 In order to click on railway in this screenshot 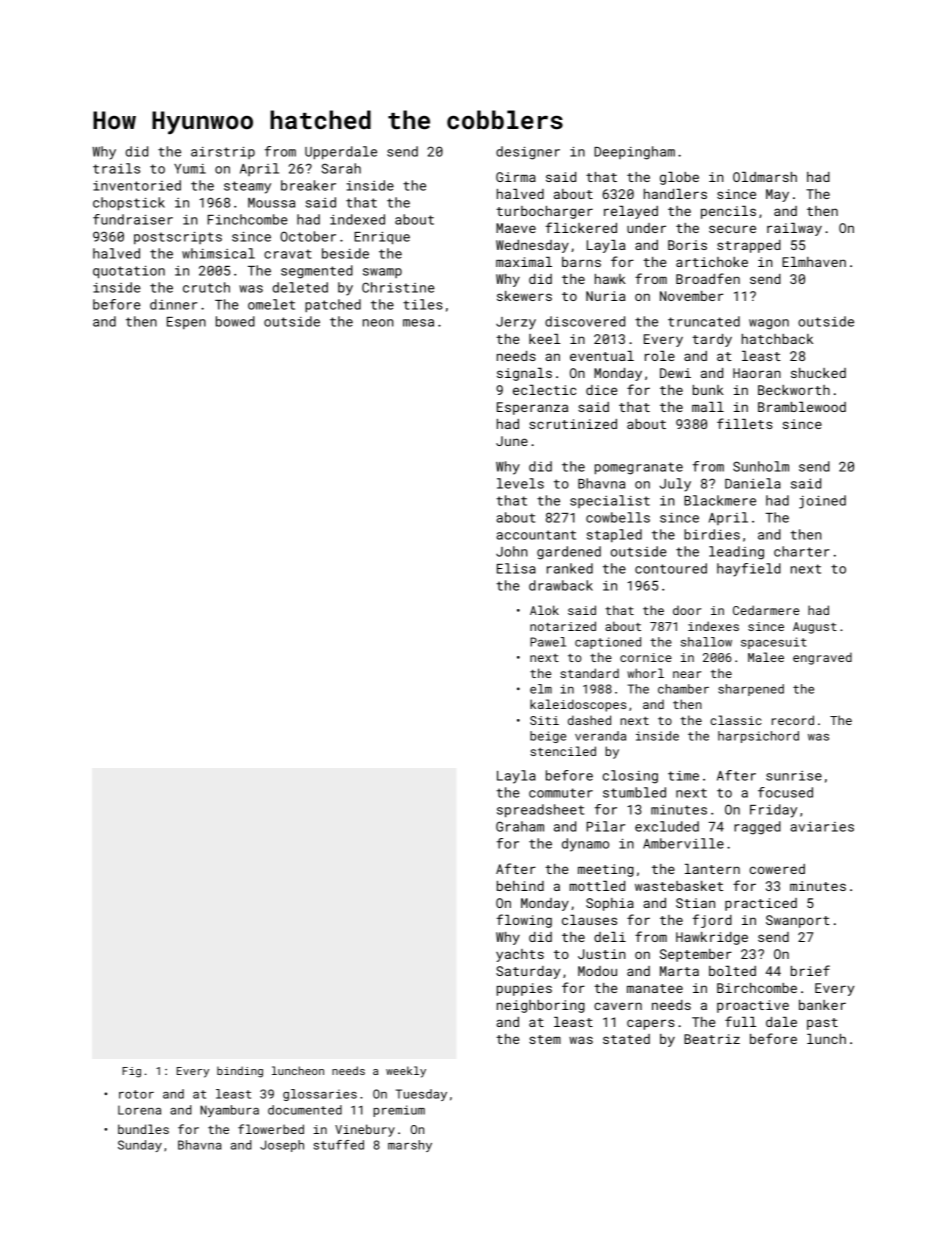, I will do `click(794, 229)`.
